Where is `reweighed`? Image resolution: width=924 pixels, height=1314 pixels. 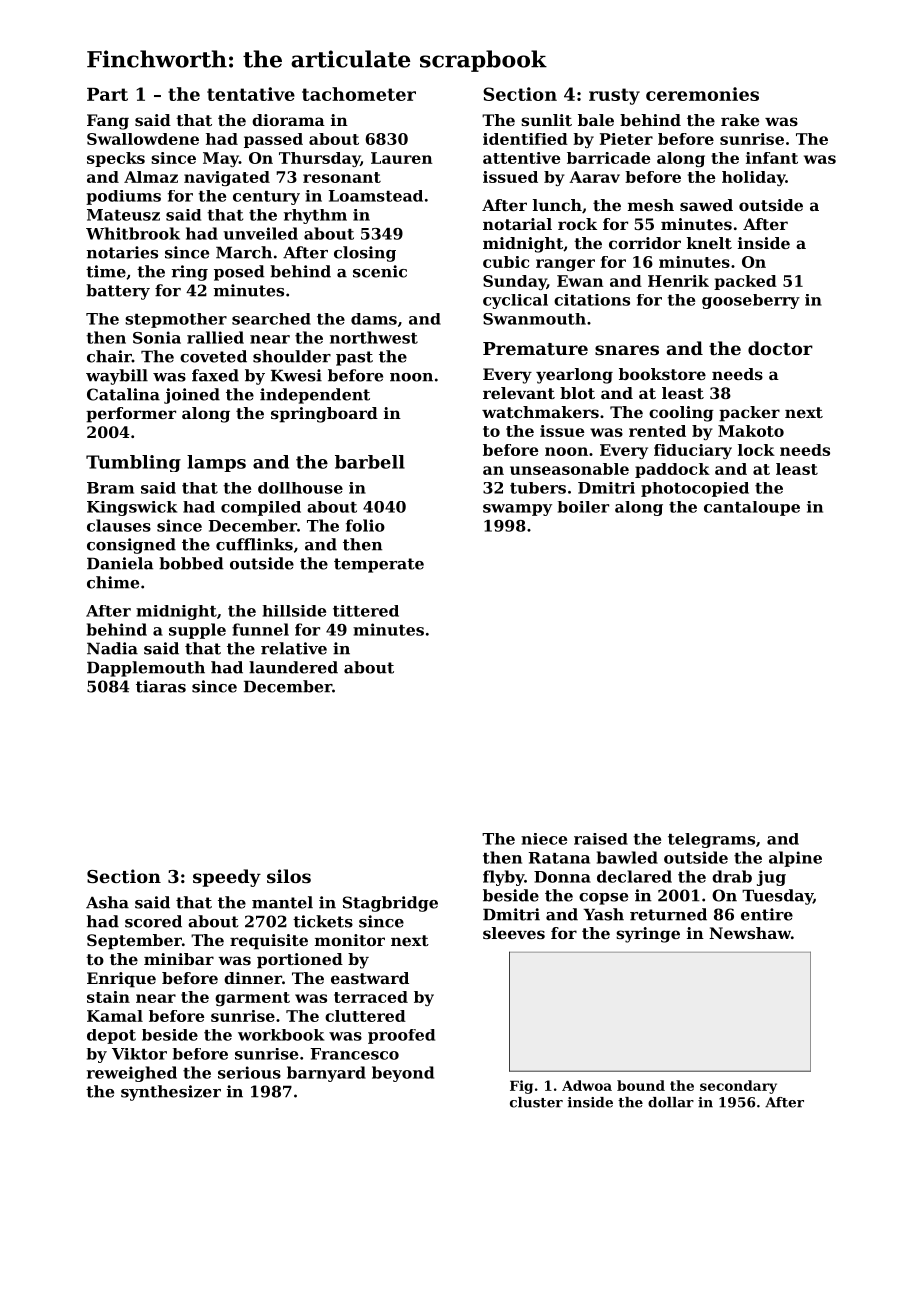 reweighed is located at coordinates (132, 1074).
